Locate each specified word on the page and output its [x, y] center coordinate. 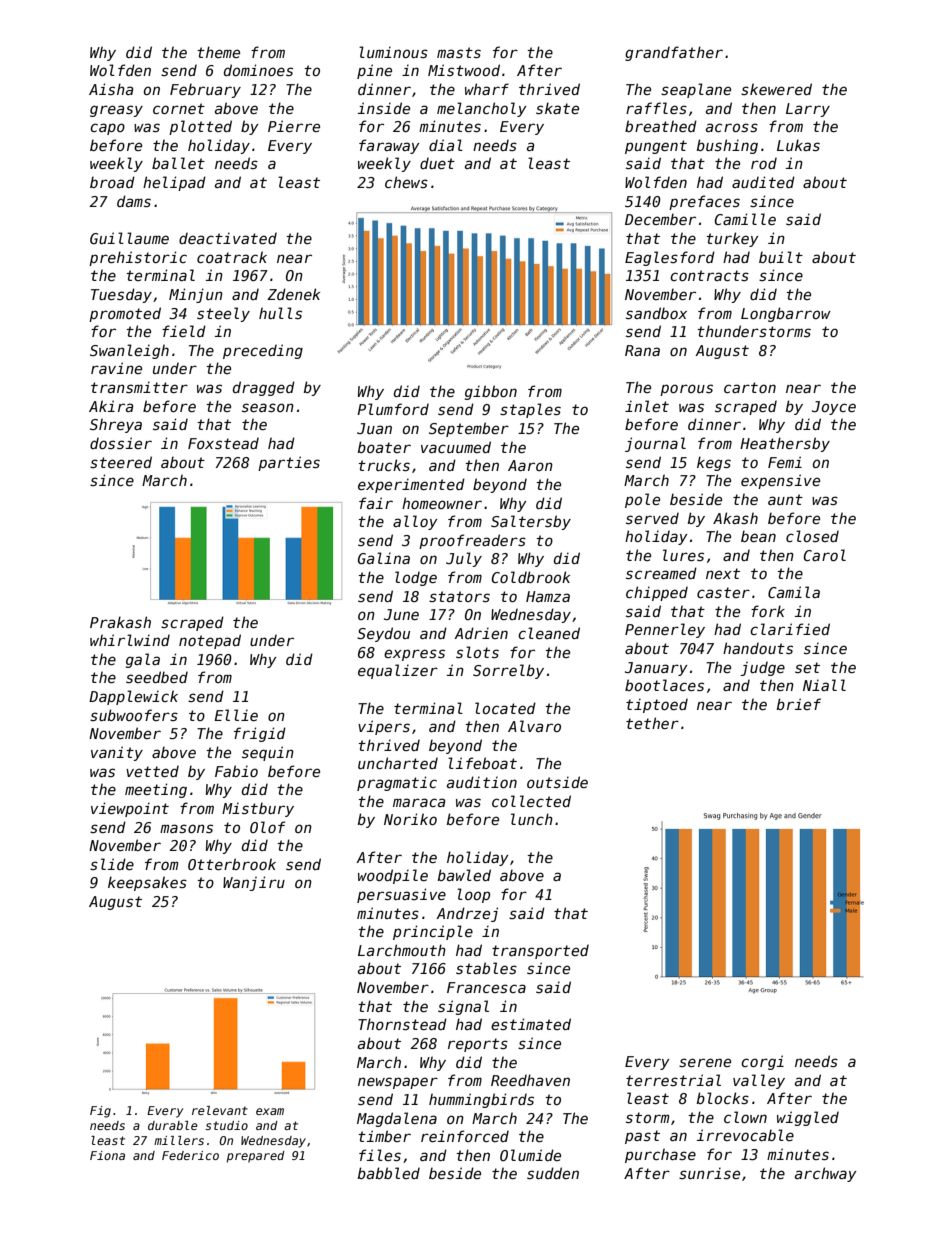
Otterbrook [232, 864]
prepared [255, 1157]
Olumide [530, 1155]
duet [437, 163]
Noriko [410, 819]
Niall [824, 685]
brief [799, 704]
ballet [178, 163]
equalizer [398, 671]
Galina [384, 558]
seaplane [696, 90]
